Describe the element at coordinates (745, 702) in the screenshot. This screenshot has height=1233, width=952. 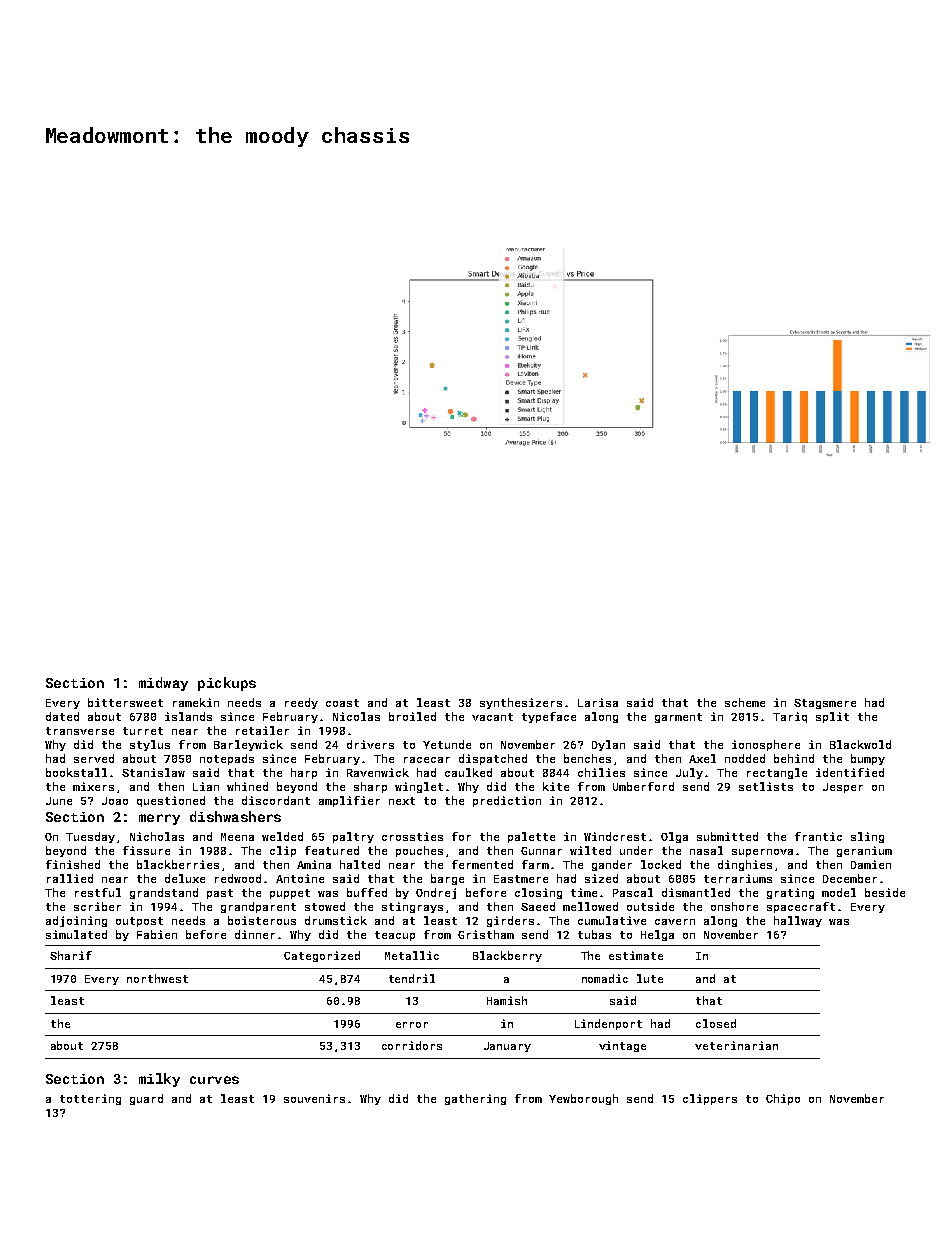
I see `scheme` at that location.
